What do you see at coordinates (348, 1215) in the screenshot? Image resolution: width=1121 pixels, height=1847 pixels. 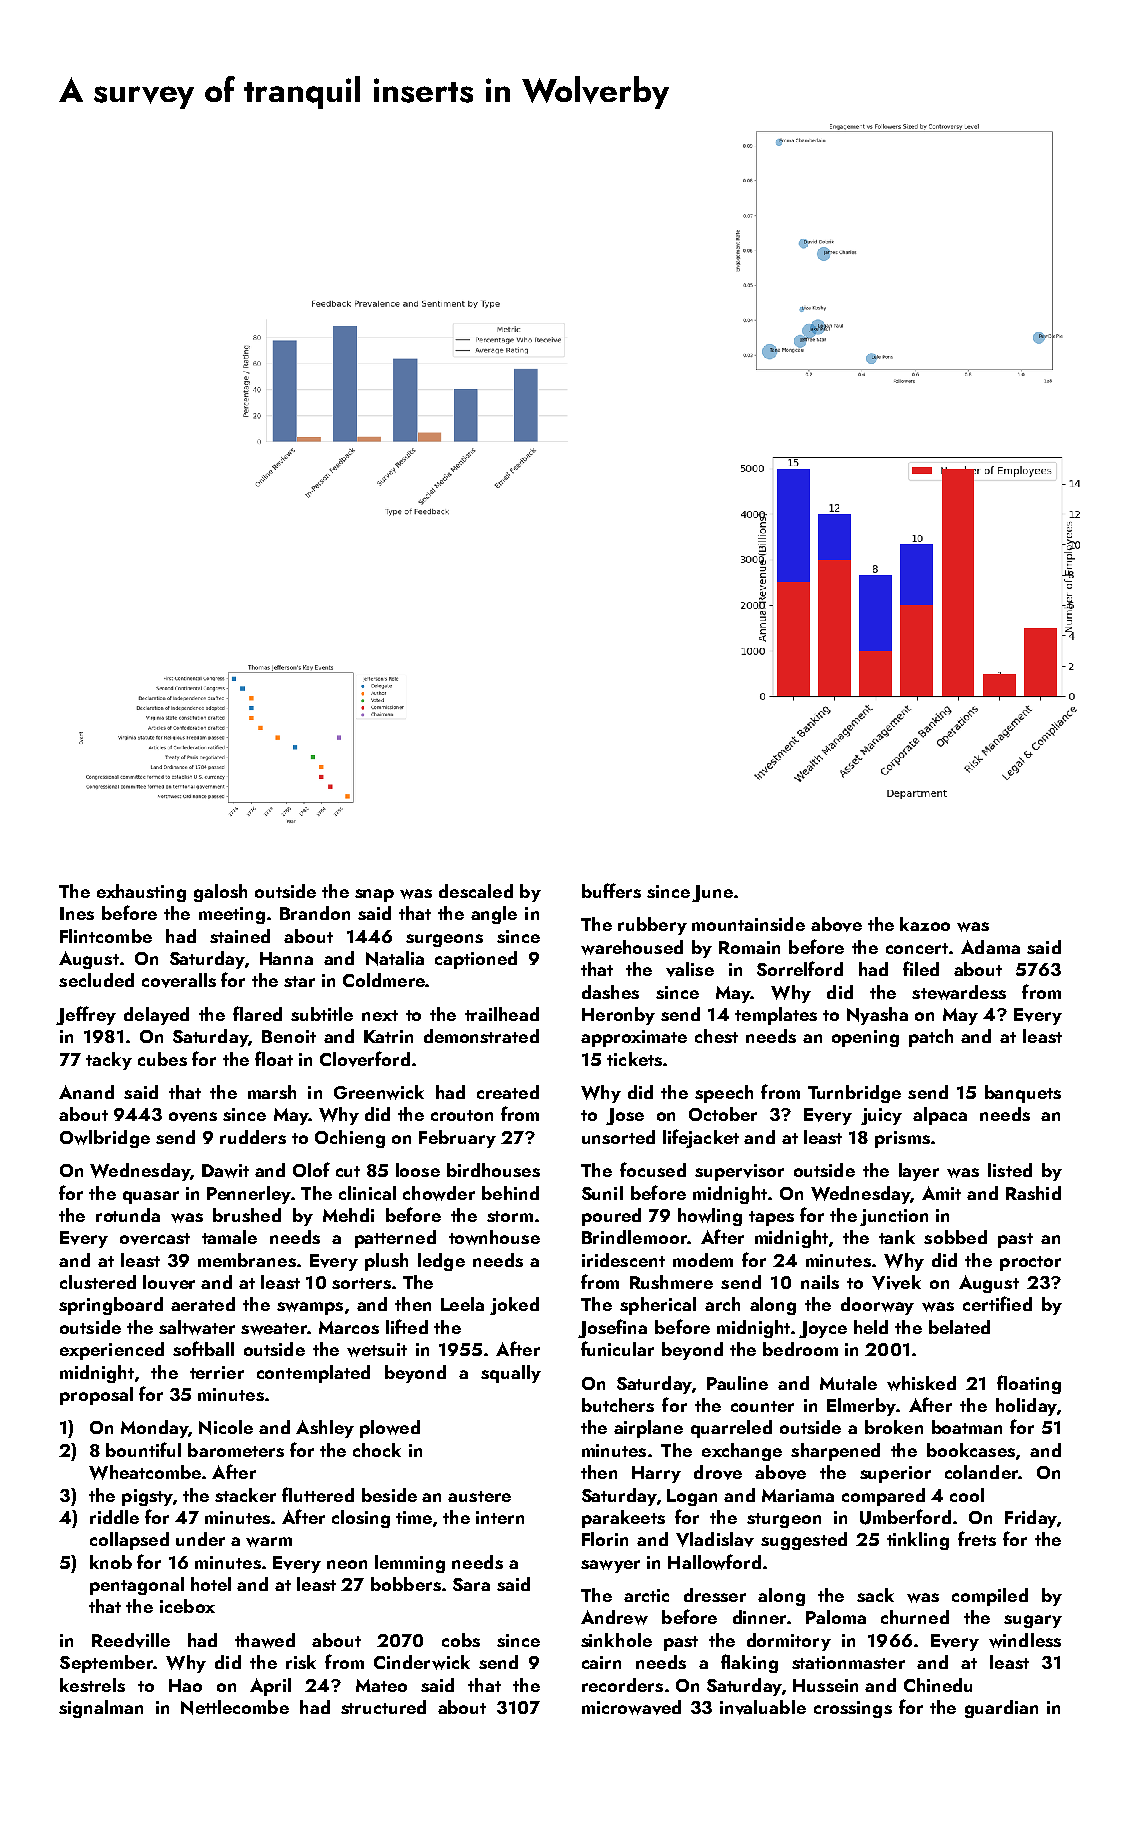 I see `Mehdi` at bounding box center [348, 1215].
